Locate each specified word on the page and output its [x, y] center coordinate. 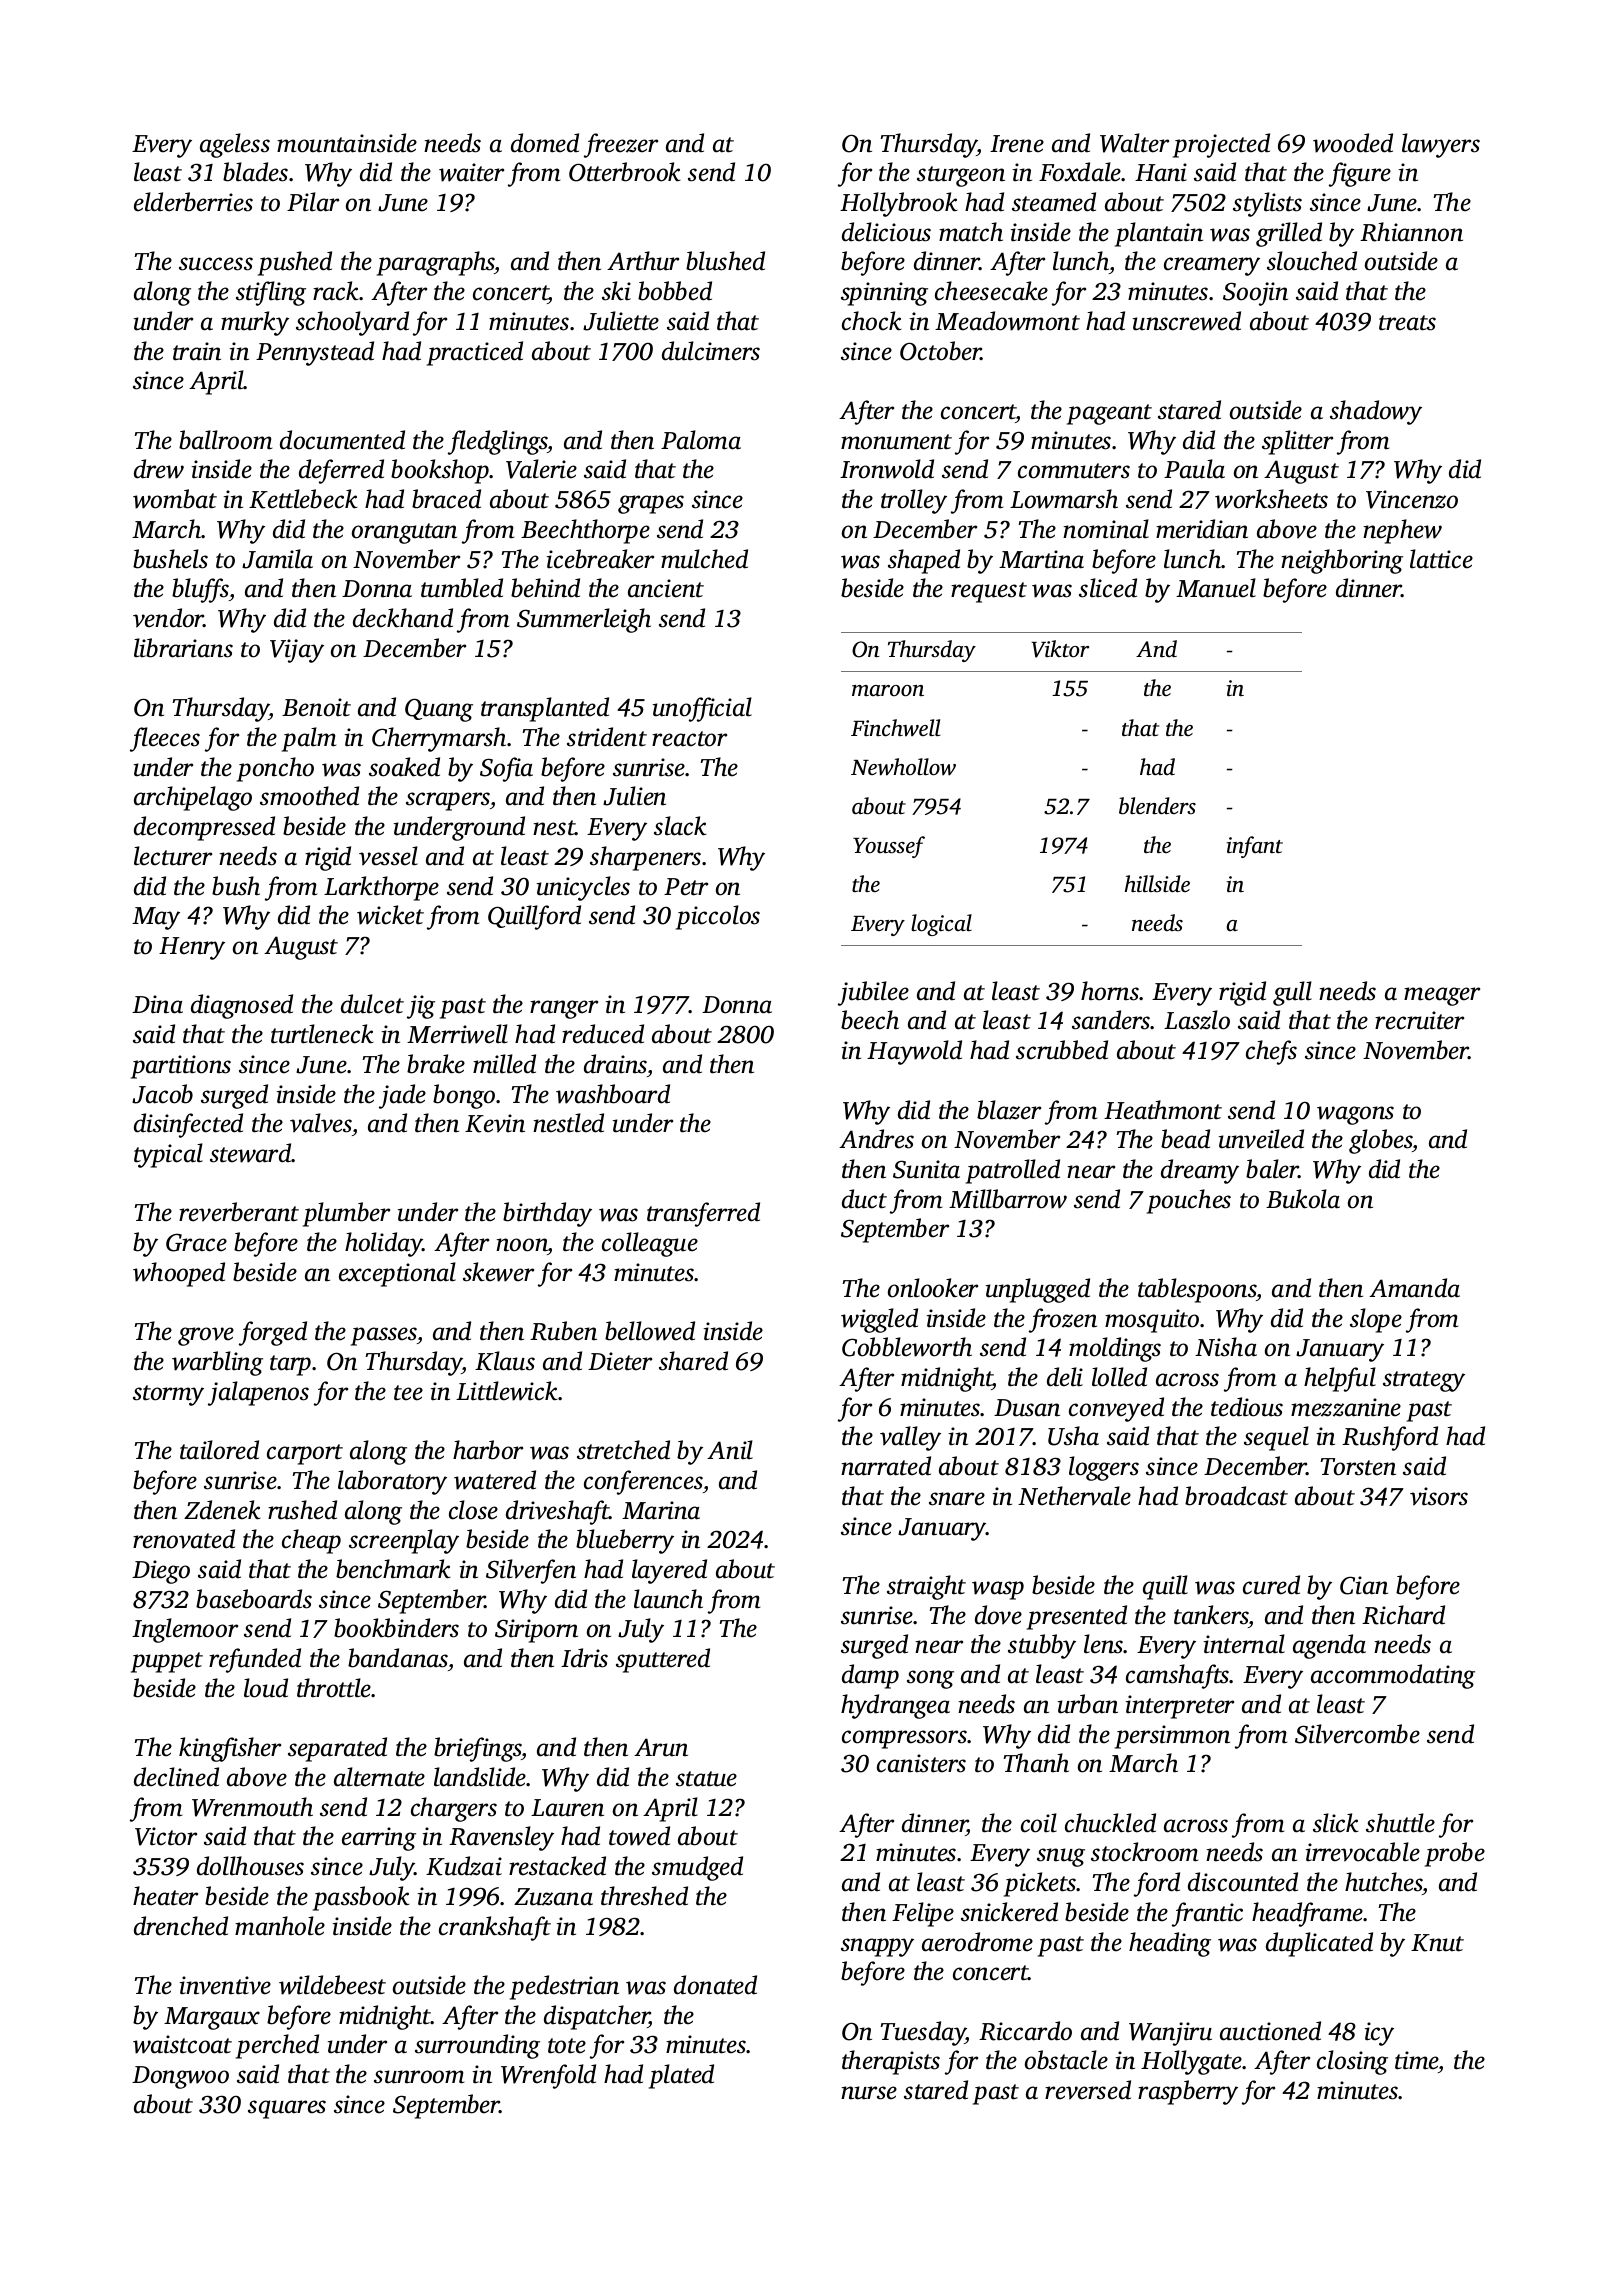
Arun [661, 1747]
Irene [1017, 144]
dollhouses [250, 1866]
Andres [876, 1139]
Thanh [1036, 1763]
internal [1244, 1644]
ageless [235, 145]
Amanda [1414, 1288]
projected [1221, 145]
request [989, 592]
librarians [183, 648]
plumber [346, 1214]
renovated [184, 1539]
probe [1455, 1854]
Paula [1194, 469]
